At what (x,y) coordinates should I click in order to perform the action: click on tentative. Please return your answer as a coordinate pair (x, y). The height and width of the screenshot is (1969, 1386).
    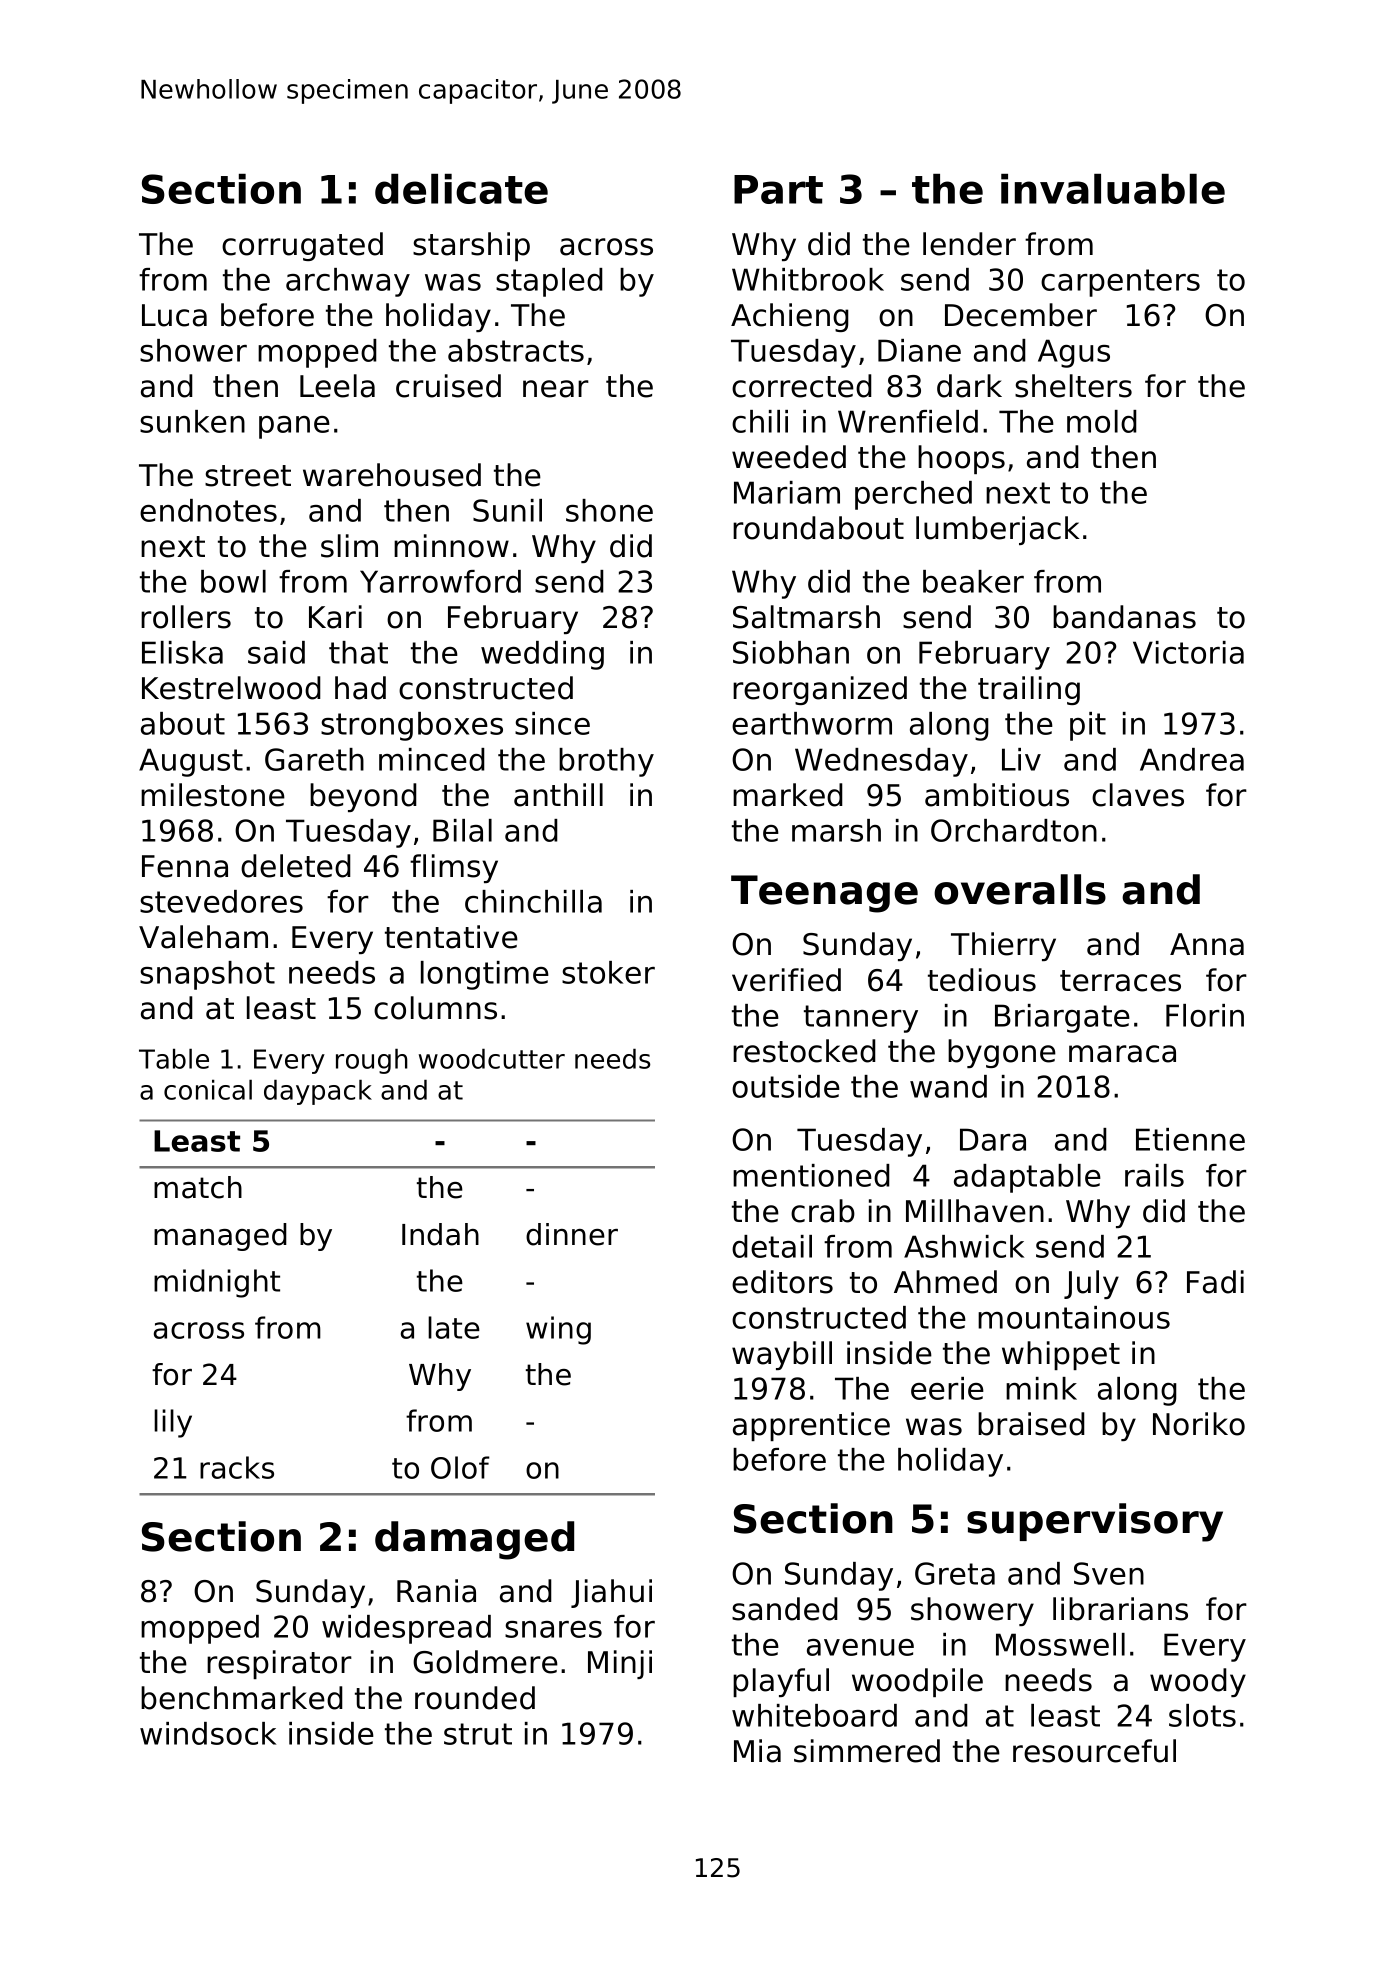
    Looking at the image, I should click on (451, 937).
